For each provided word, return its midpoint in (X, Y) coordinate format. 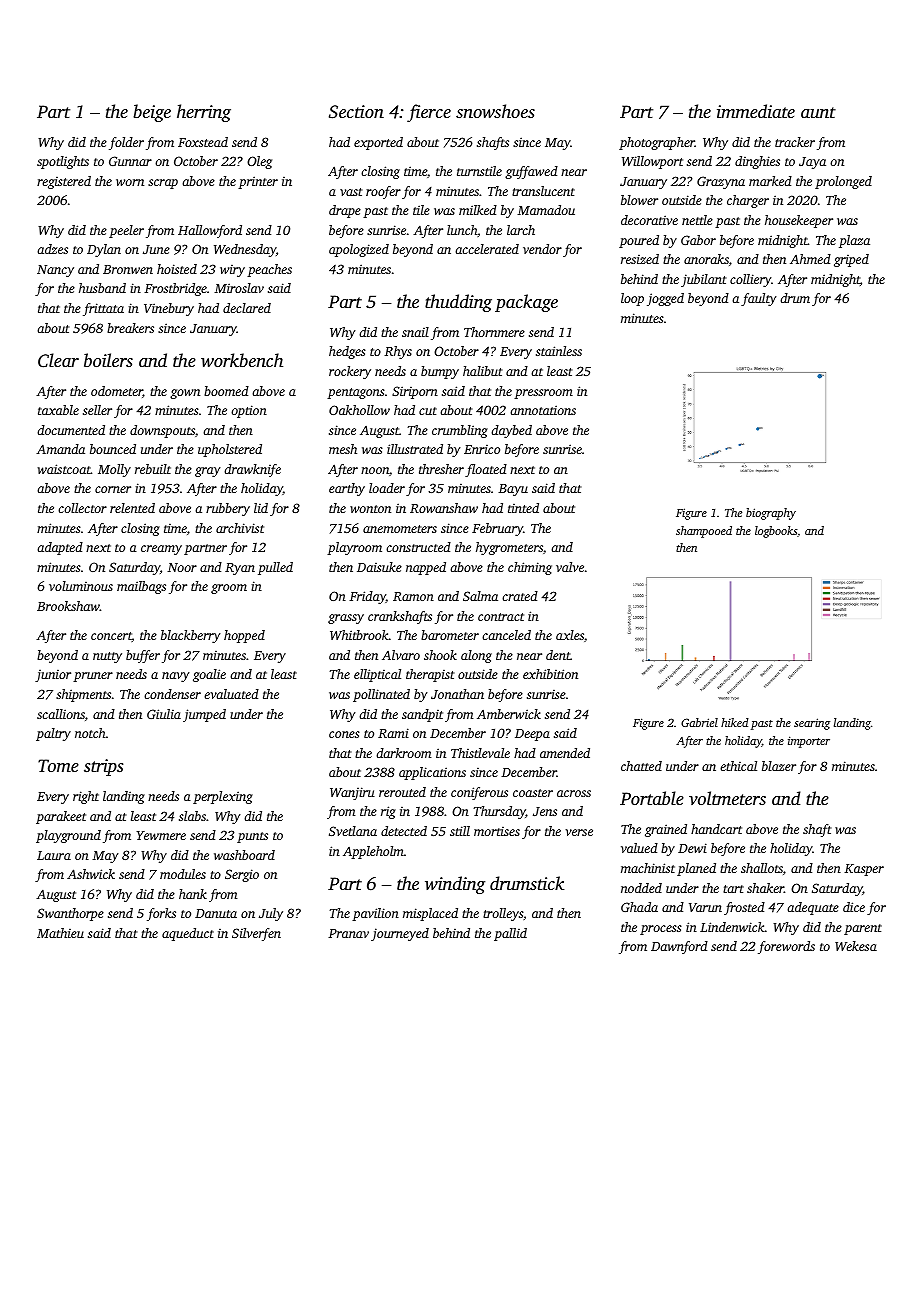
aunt (818, 112)
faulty (759, 299)
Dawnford (679, 947)
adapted (60, 548)
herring (204, 113)
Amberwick (509, 714)
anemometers (400, 529)
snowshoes (495, 111)
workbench (242, 360)
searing (812, 724)
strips (103, 767)
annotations (543, 410)
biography (771, 514)
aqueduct (188, 934)
